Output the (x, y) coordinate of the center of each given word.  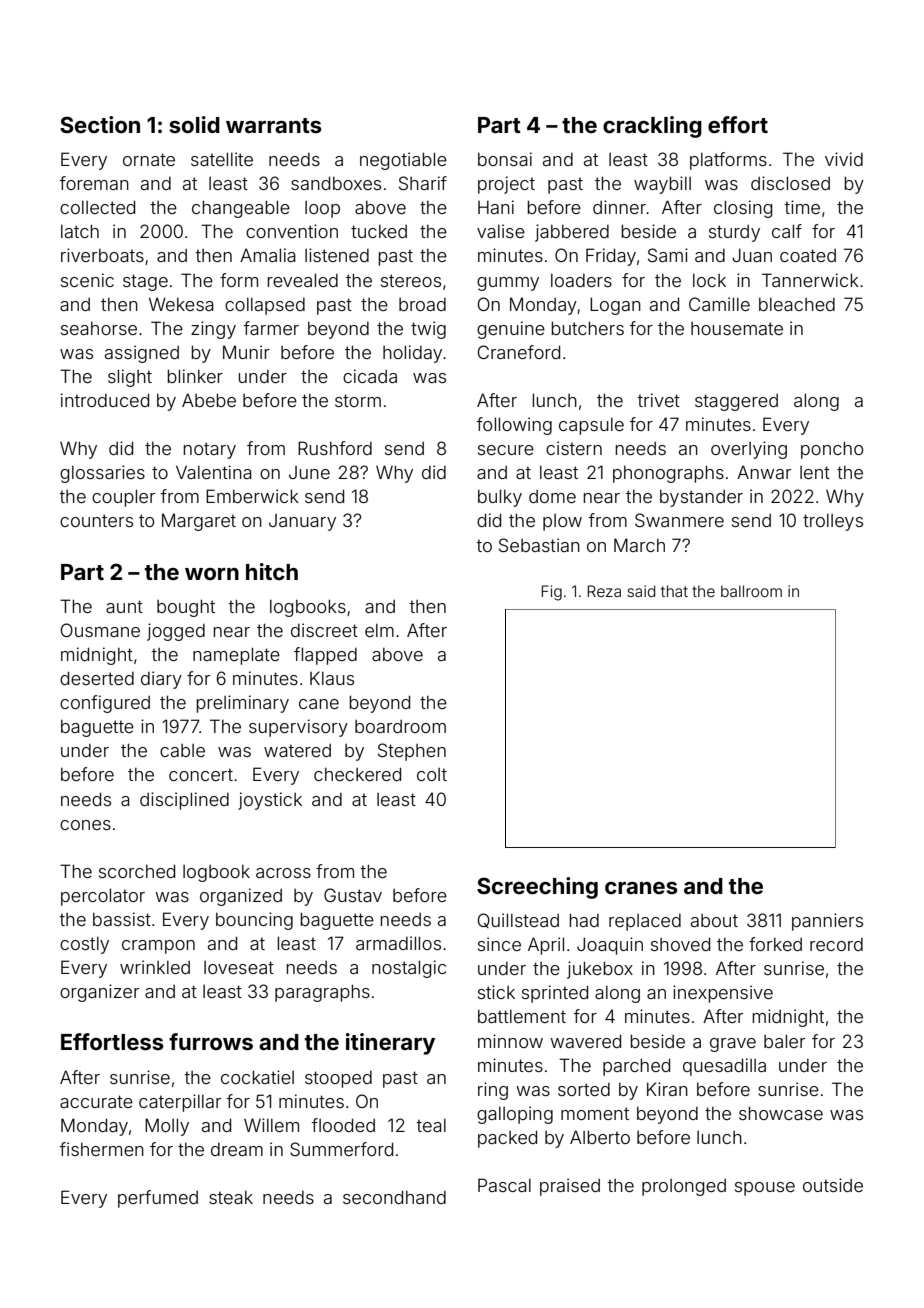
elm (379, 630)
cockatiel (257, 1077)
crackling (652, 127)
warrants (274, 125)
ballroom (751, 591)
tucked (379, 231)
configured (105, 704)
